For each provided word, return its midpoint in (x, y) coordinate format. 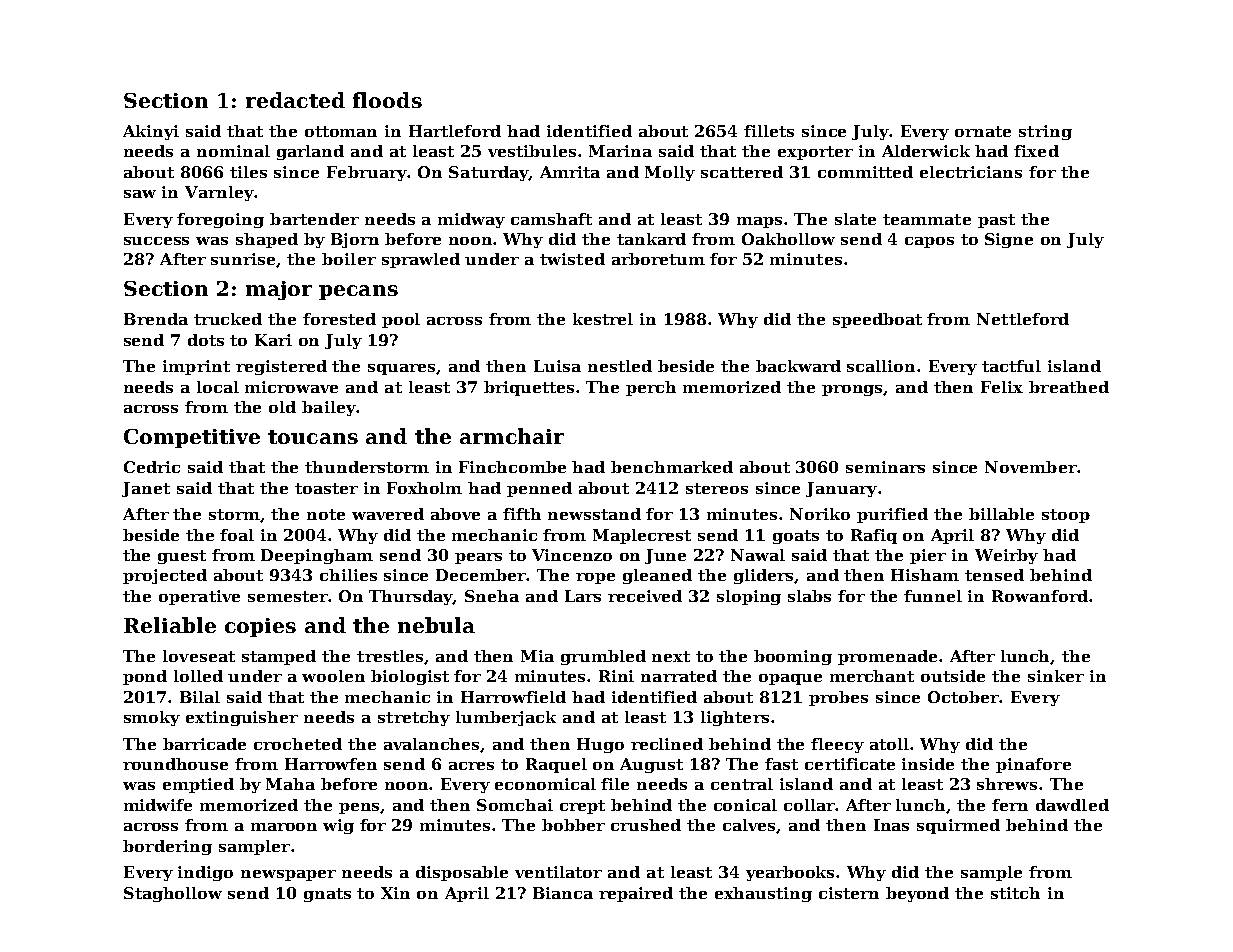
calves (750, 826)
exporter (815, 153)
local (218, 387)
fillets (769, 131)
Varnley (219, 193)
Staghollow (173, 894)
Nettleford (1023, 319)
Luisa (557, 366)
